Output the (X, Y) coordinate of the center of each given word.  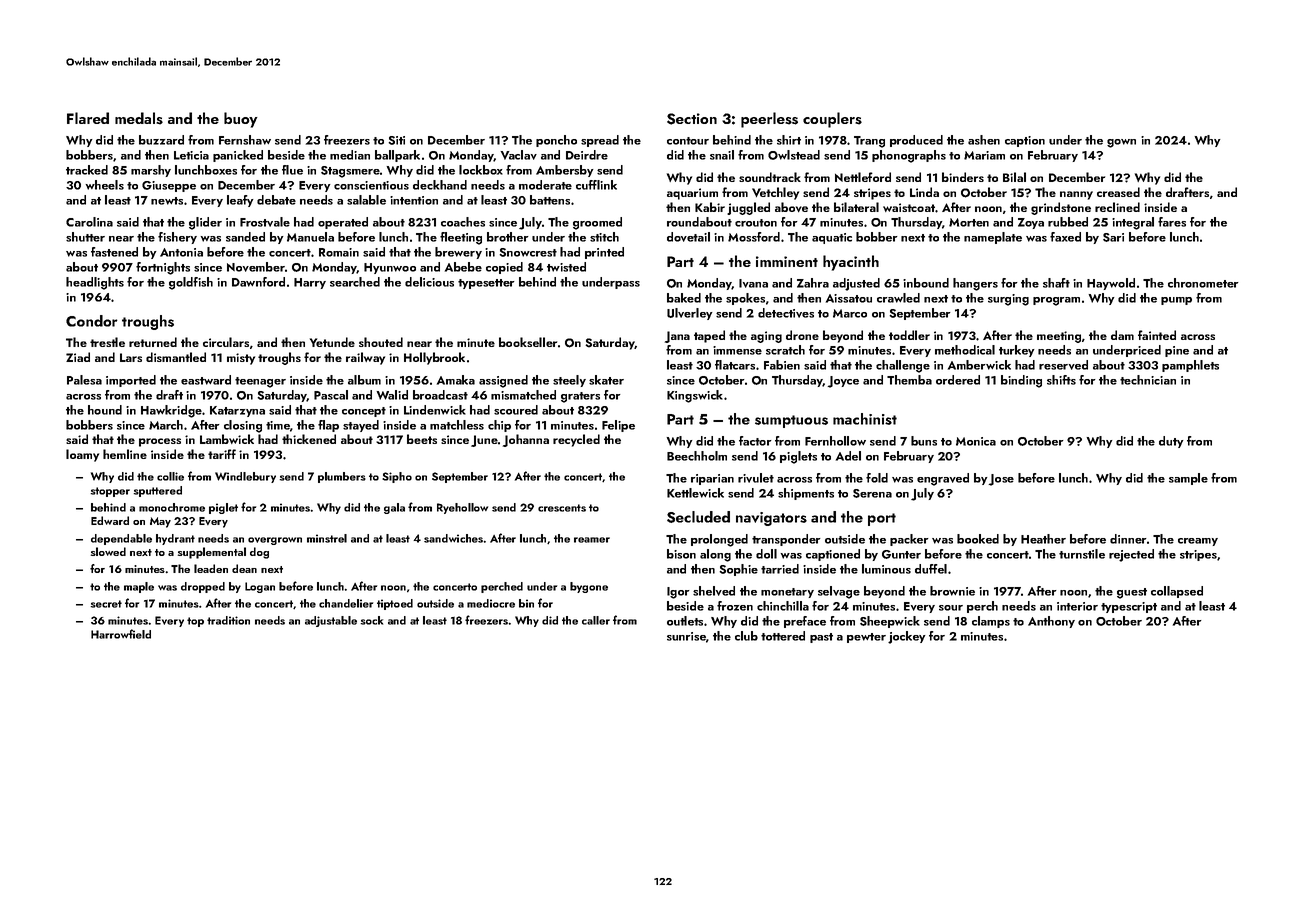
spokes (745, 299)
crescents (562, 508)
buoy (241, 120)
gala (394, 508)
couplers (832, 120)
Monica (976, 441)
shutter (85, 237)
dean (244, 568)
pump (1176, 301)
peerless (769, 120)
